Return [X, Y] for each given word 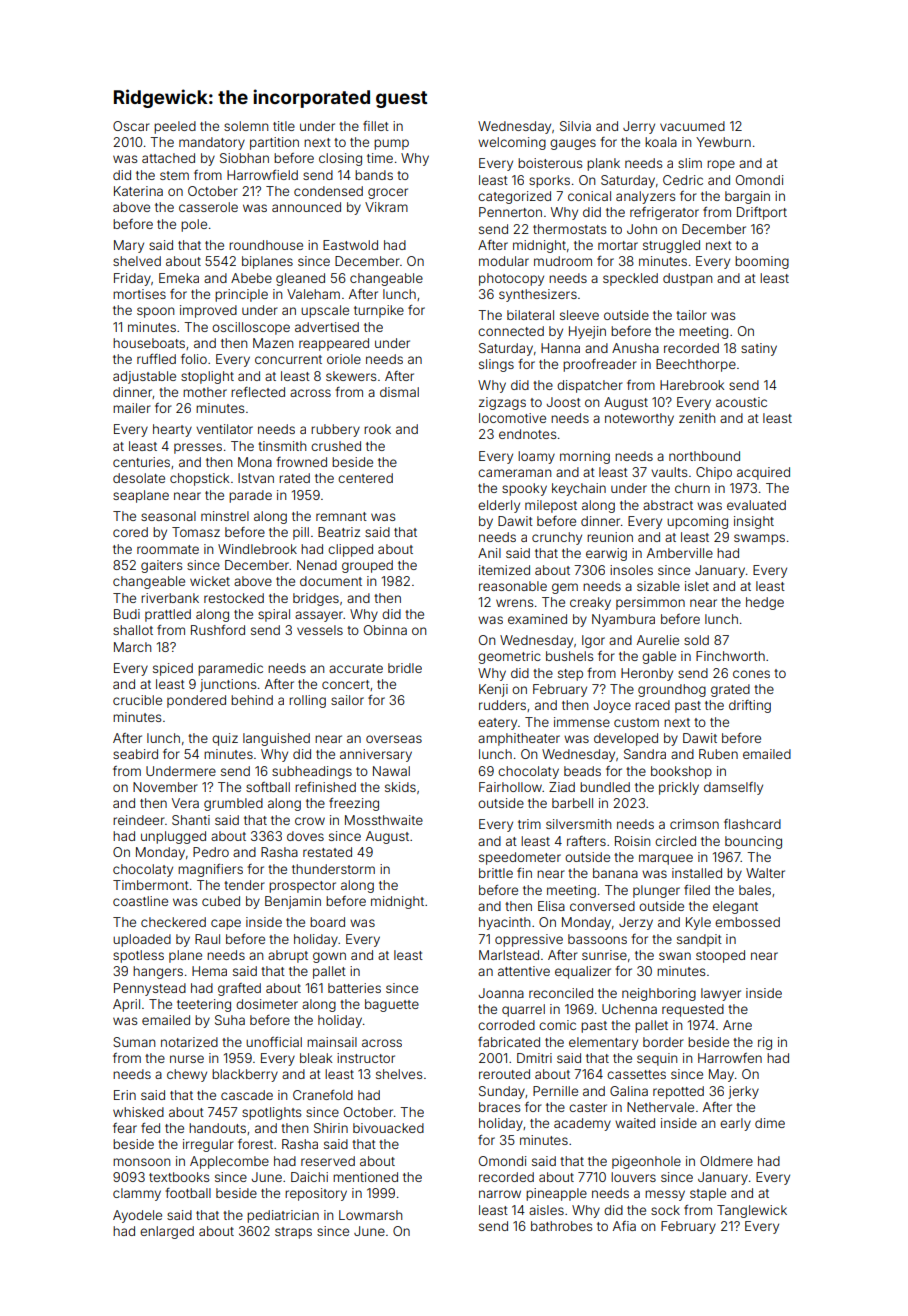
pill [301, 533]
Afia [624, 1226]
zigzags [502, 403]
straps [293, 1233]
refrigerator [664, 213]
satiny [759, 349]
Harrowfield [262, 175]
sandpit [699, 940]
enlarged [167, 1232]
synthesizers [538, 295]
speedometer [520, 858]
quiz [225, 739]
